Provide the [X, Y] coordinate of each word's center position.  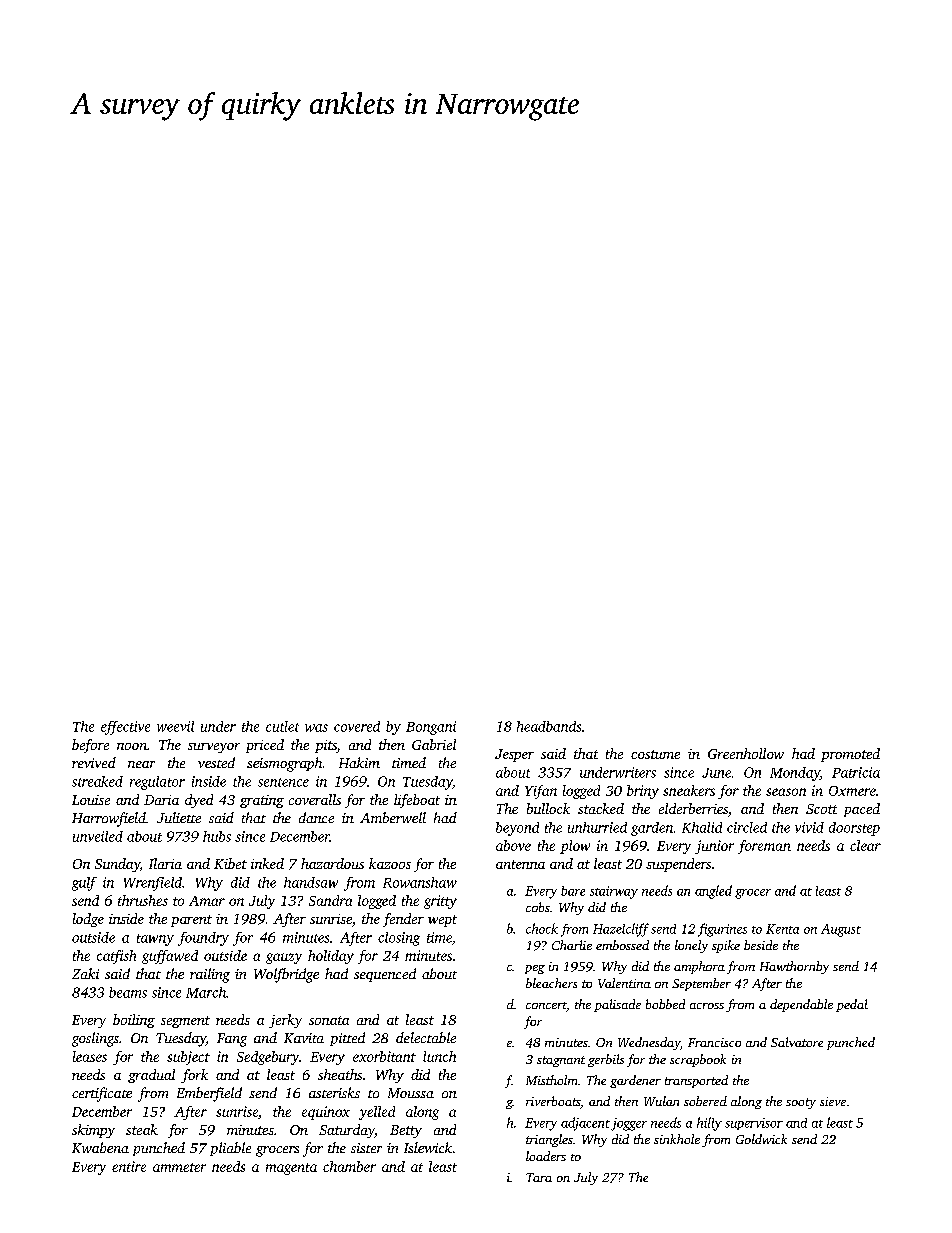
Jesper [514, 755]
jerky [285, 1021]
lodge [88, 920]
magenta [291, 1169]
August [841, 930]
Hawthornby [794, 967]
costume [655, 754]
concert [546, 1005]
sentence [283, 782]
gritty [440, 902]
